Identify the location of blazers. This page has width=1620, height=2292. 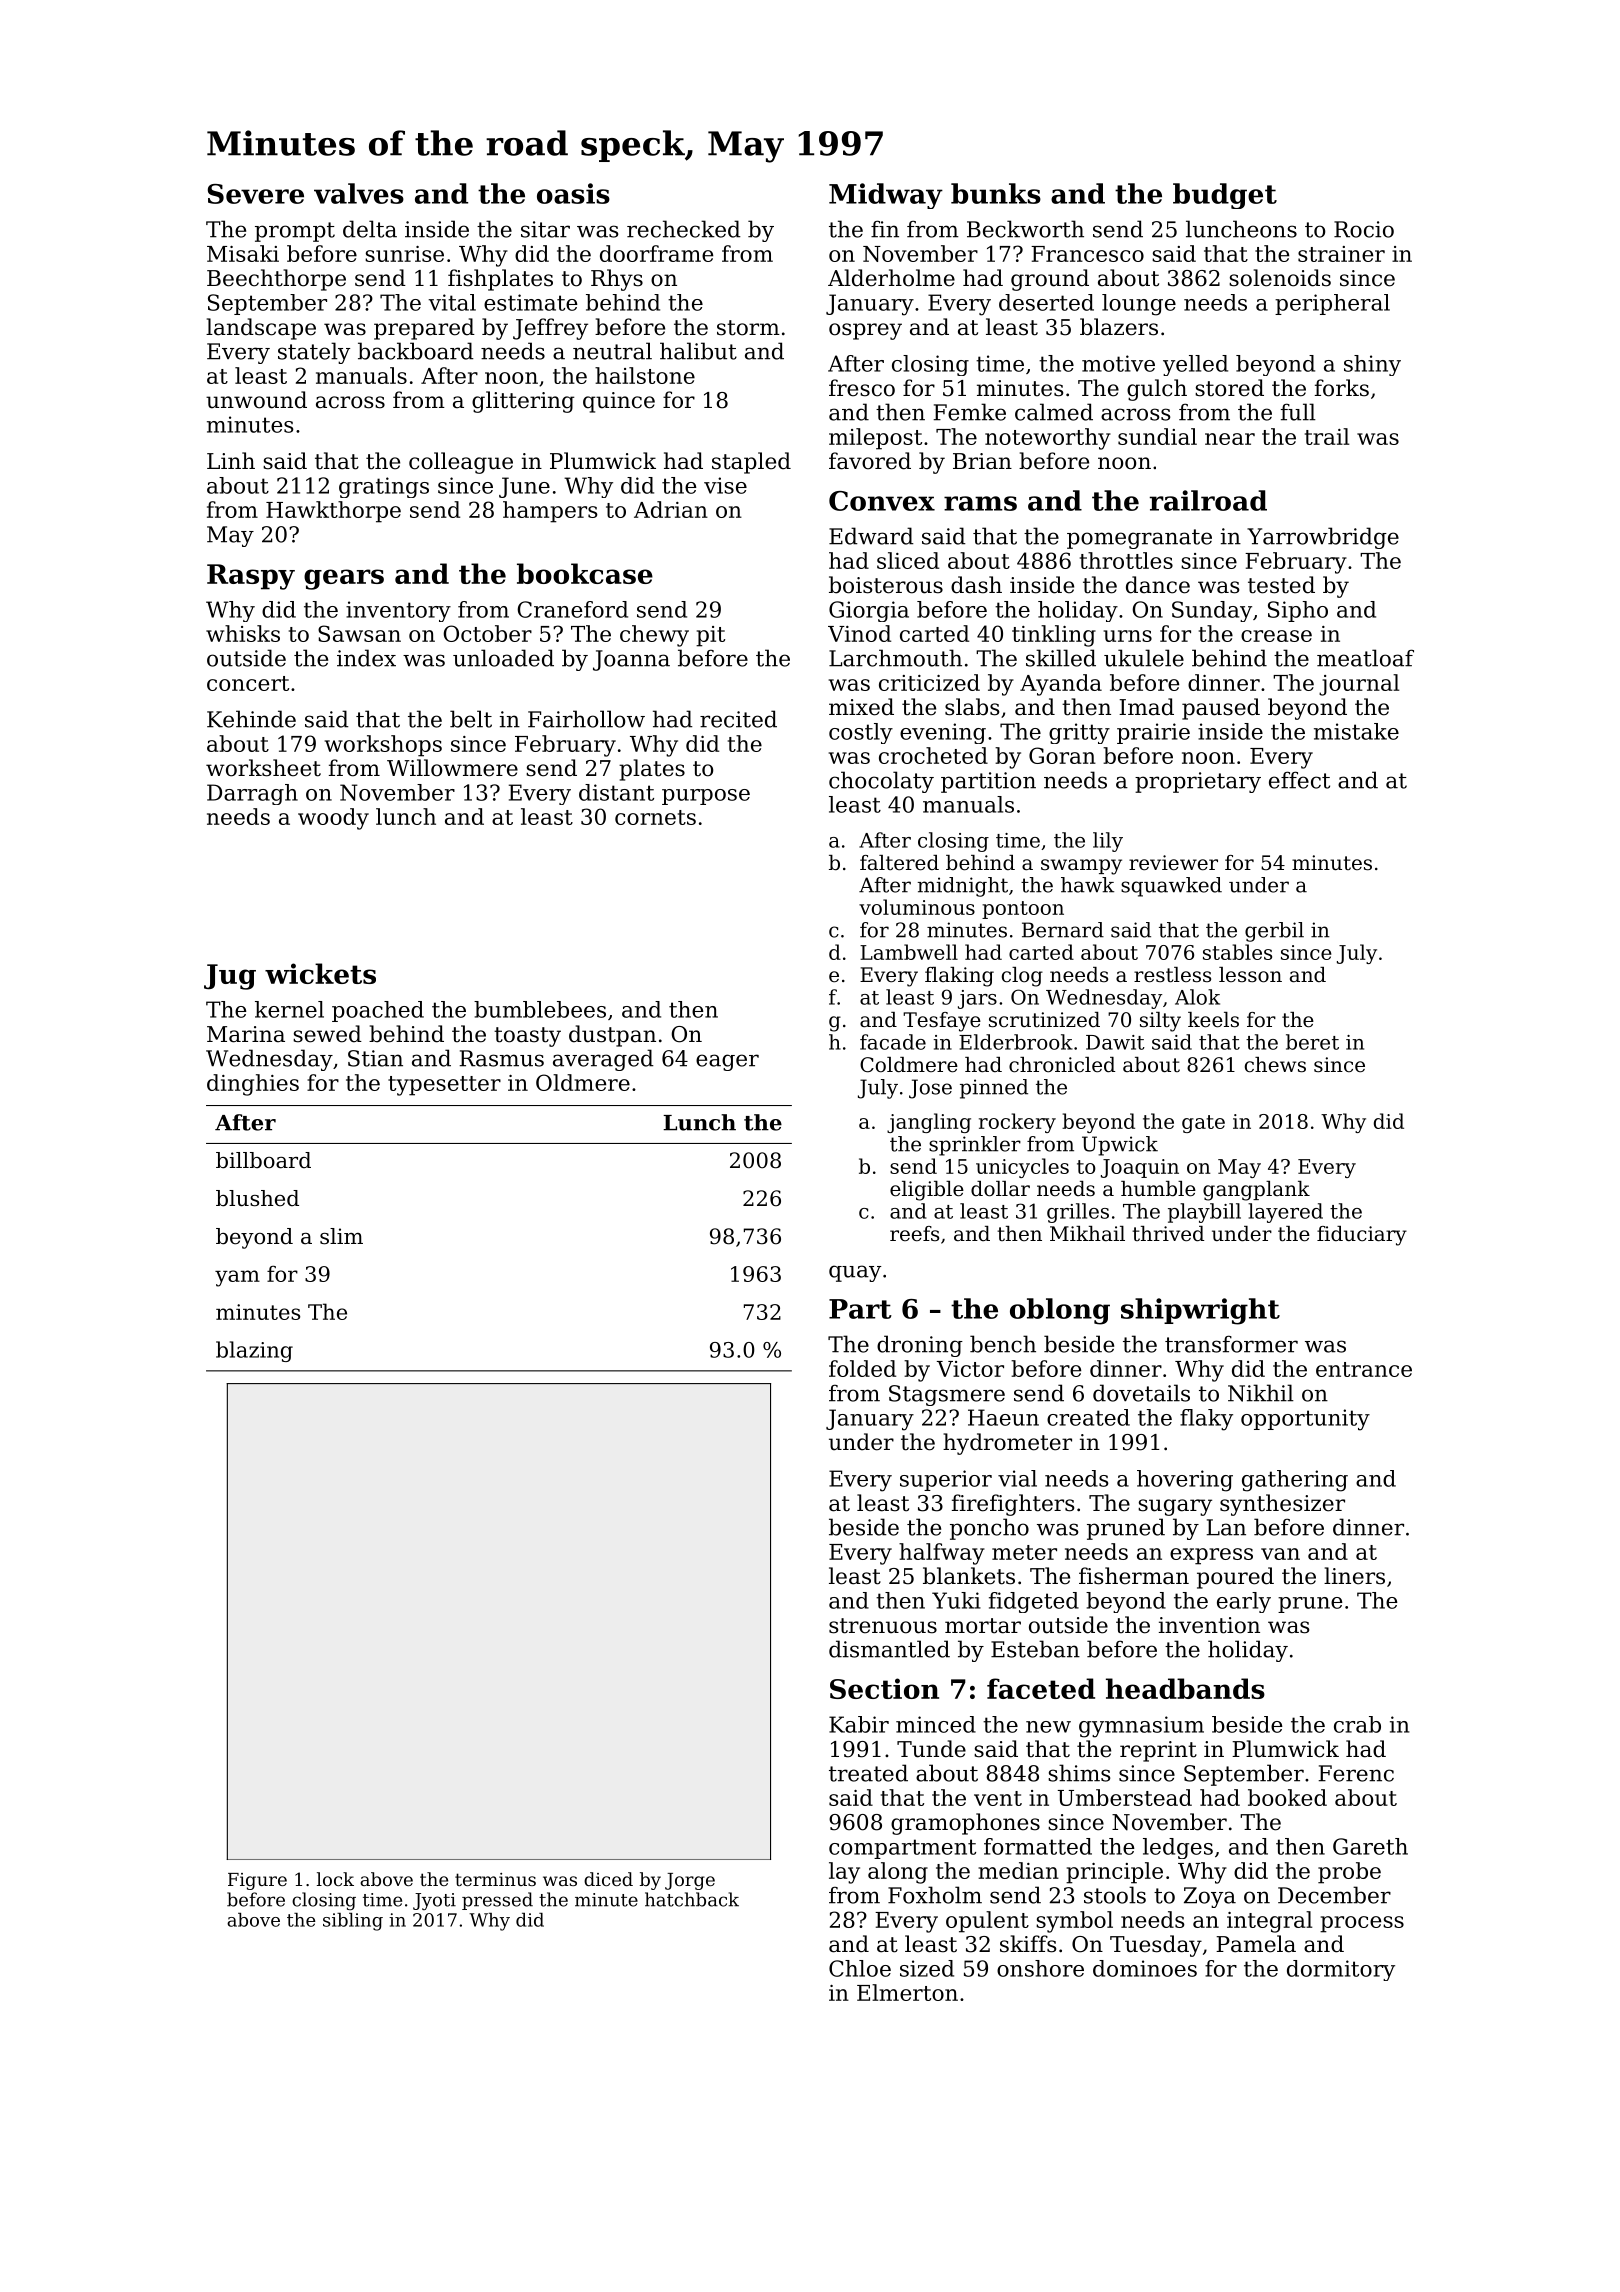
(1119, 327).
